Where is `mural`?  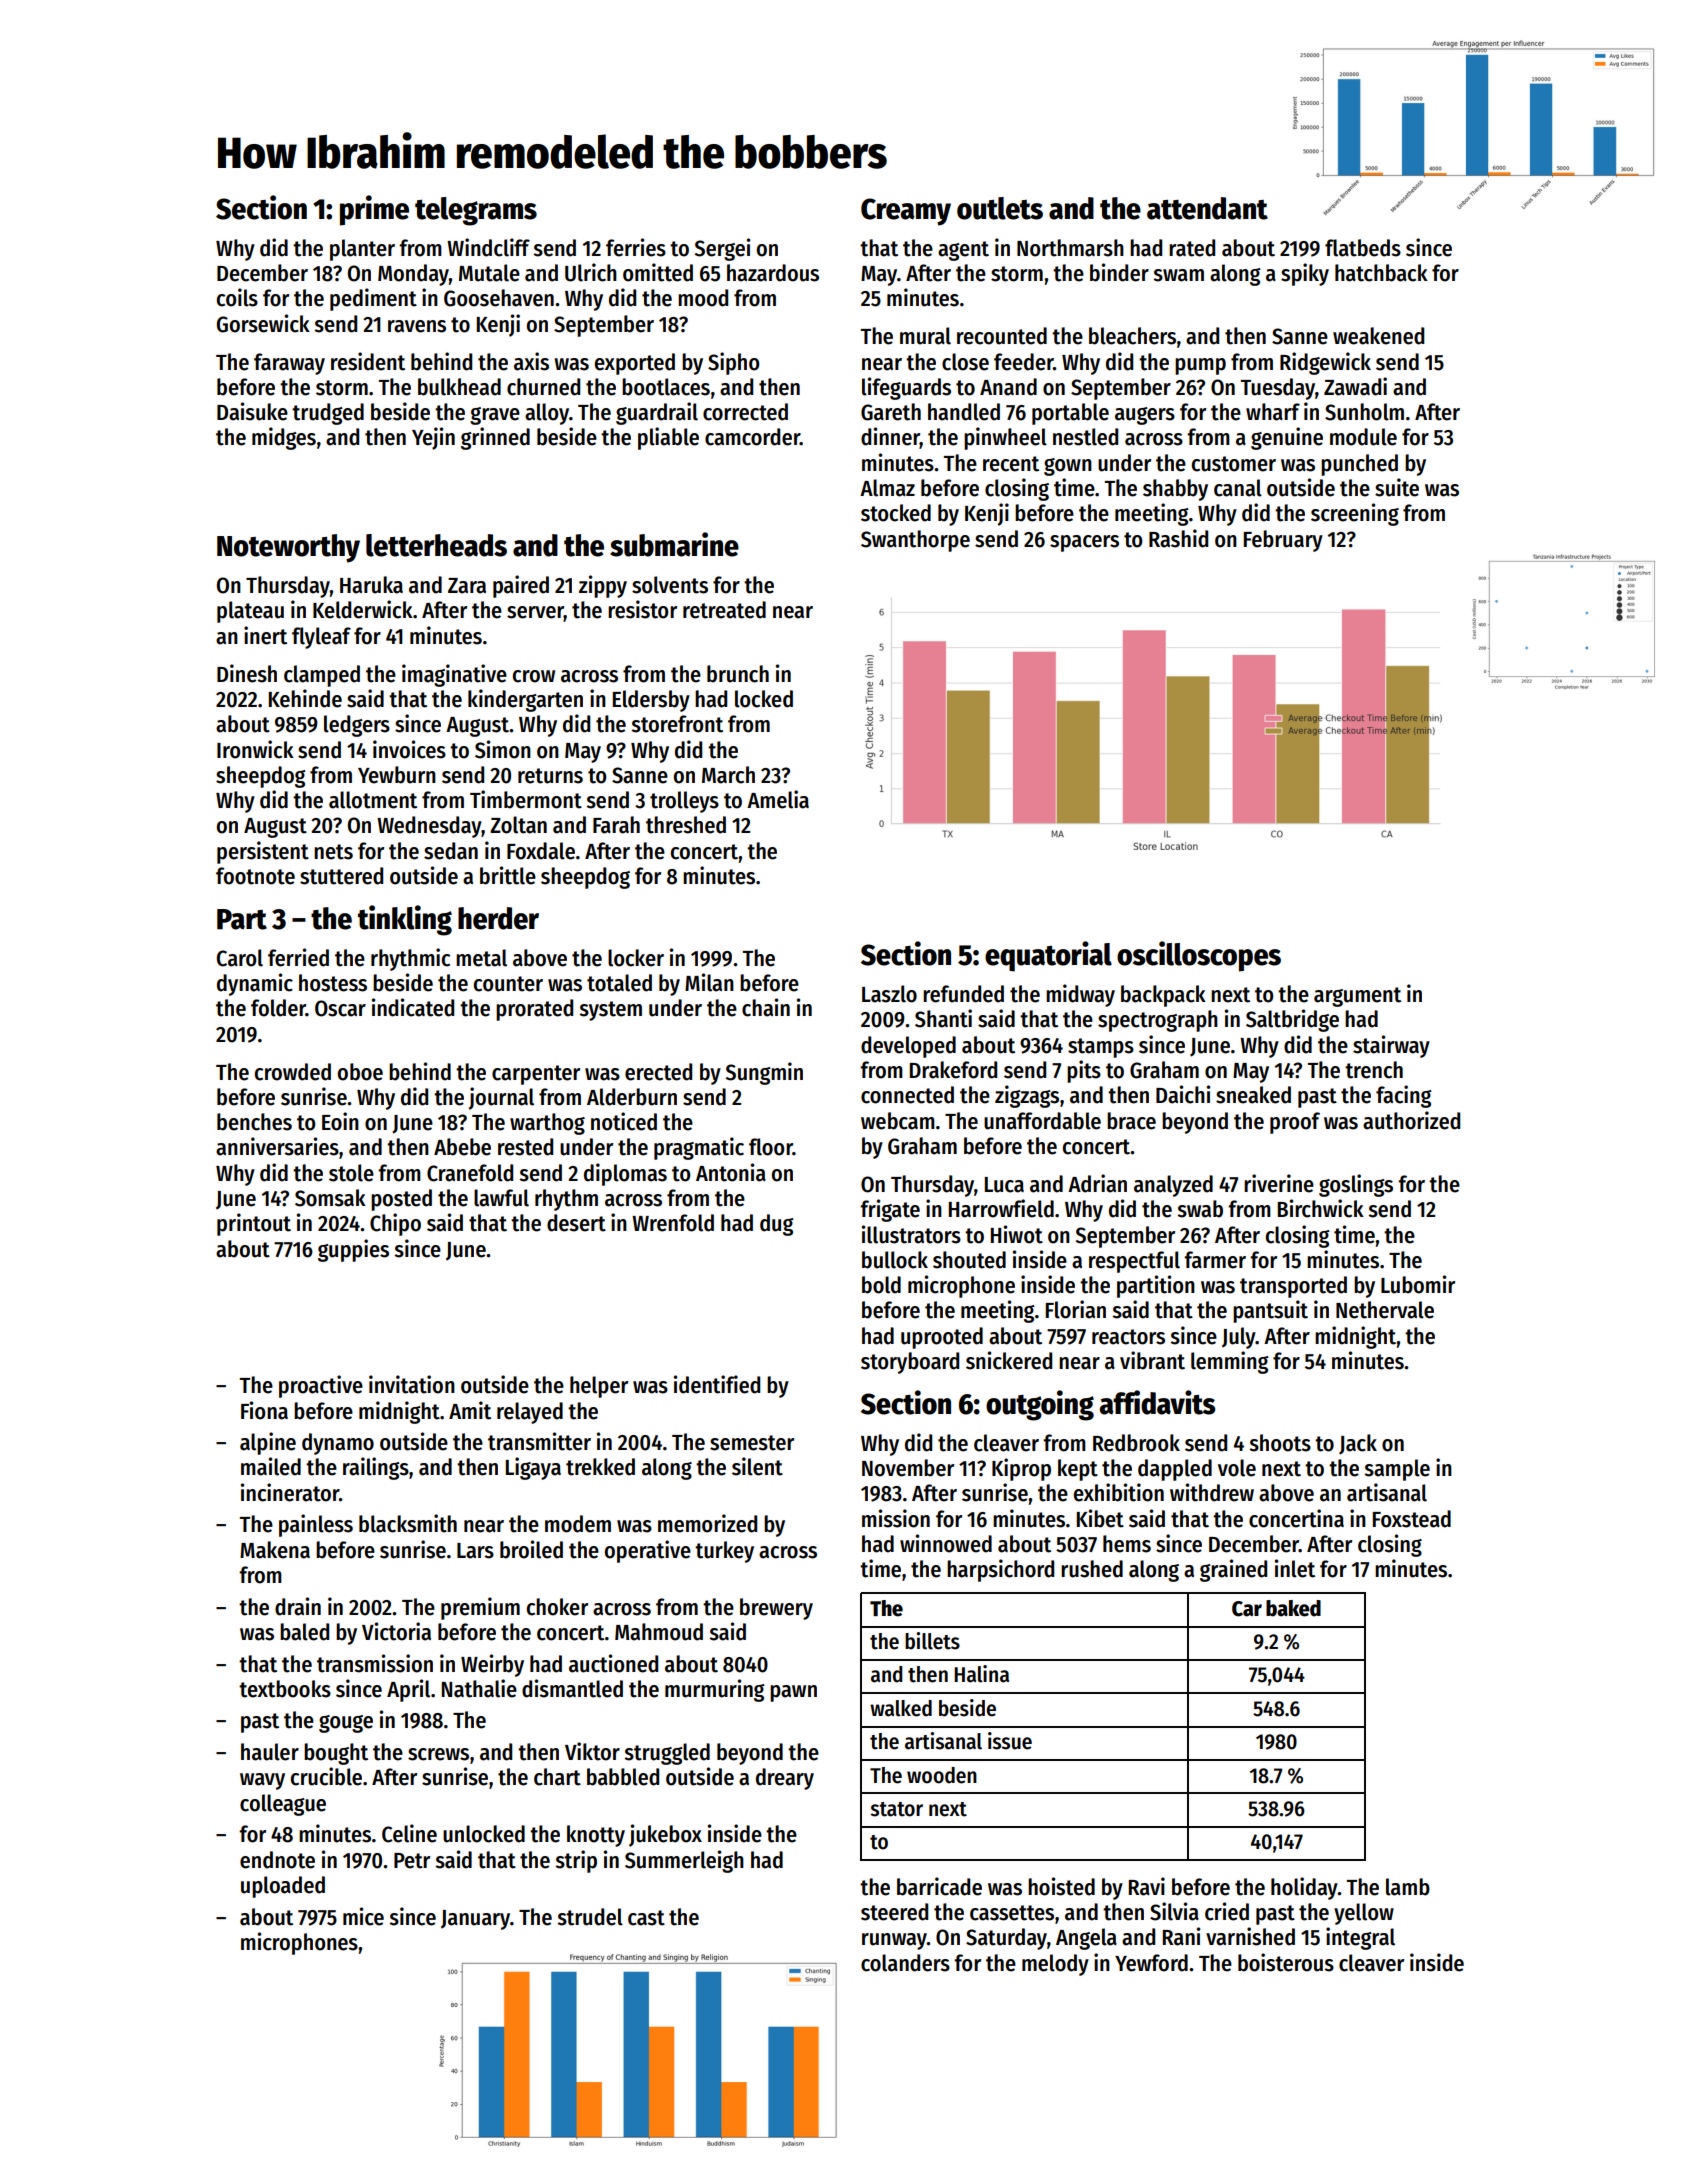
mural is located at coordinates (925, 336).
